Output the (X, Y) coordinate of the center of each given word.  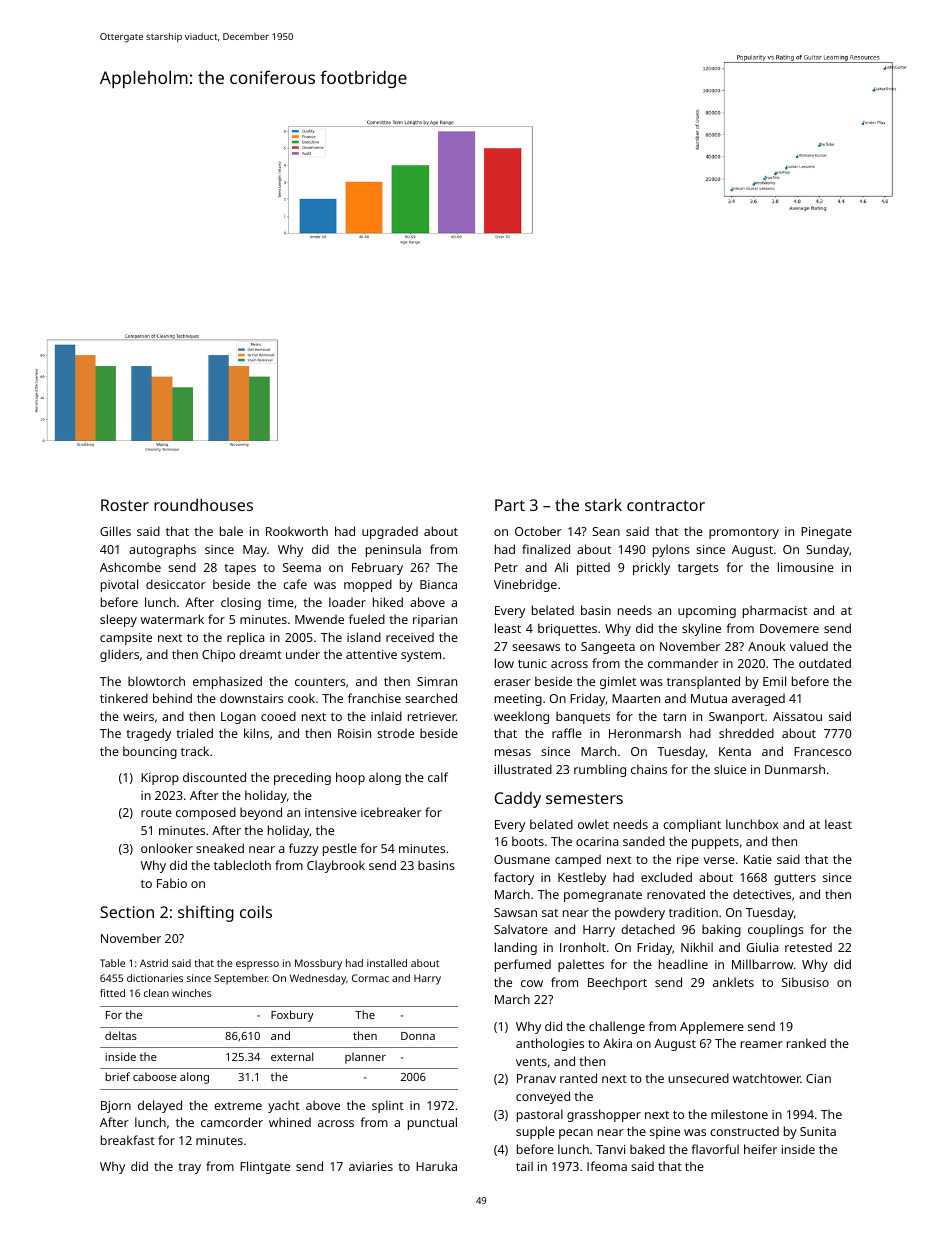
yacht (284, 1106)
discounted (214, 777)
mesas (513, 752)
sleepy (118, 620)
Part (510, 505)
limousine (806, 567)
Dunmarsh (795, 769)
